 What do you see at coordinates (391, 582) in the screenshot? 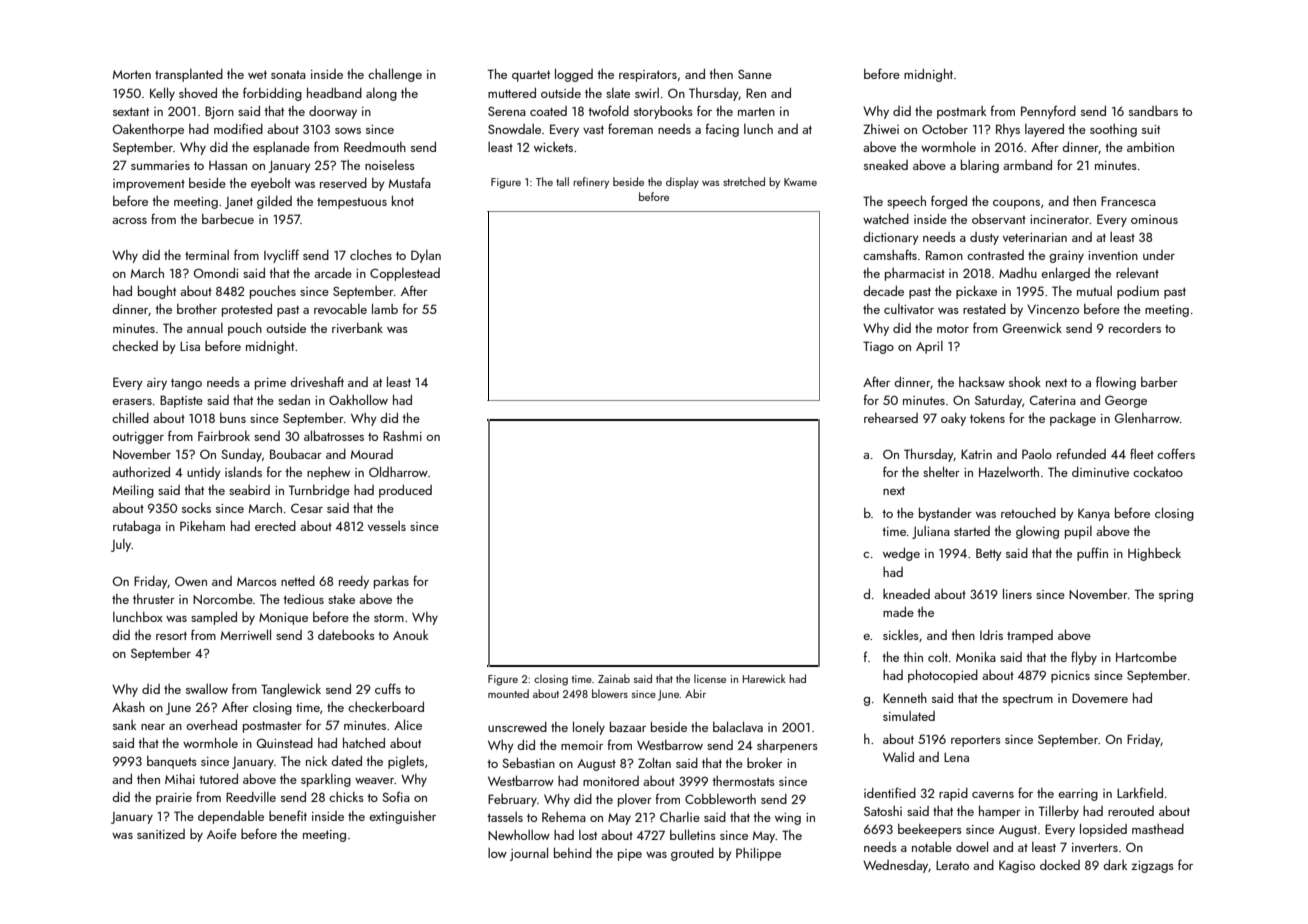
I see `parkas` at bounding box center [391, 582].
